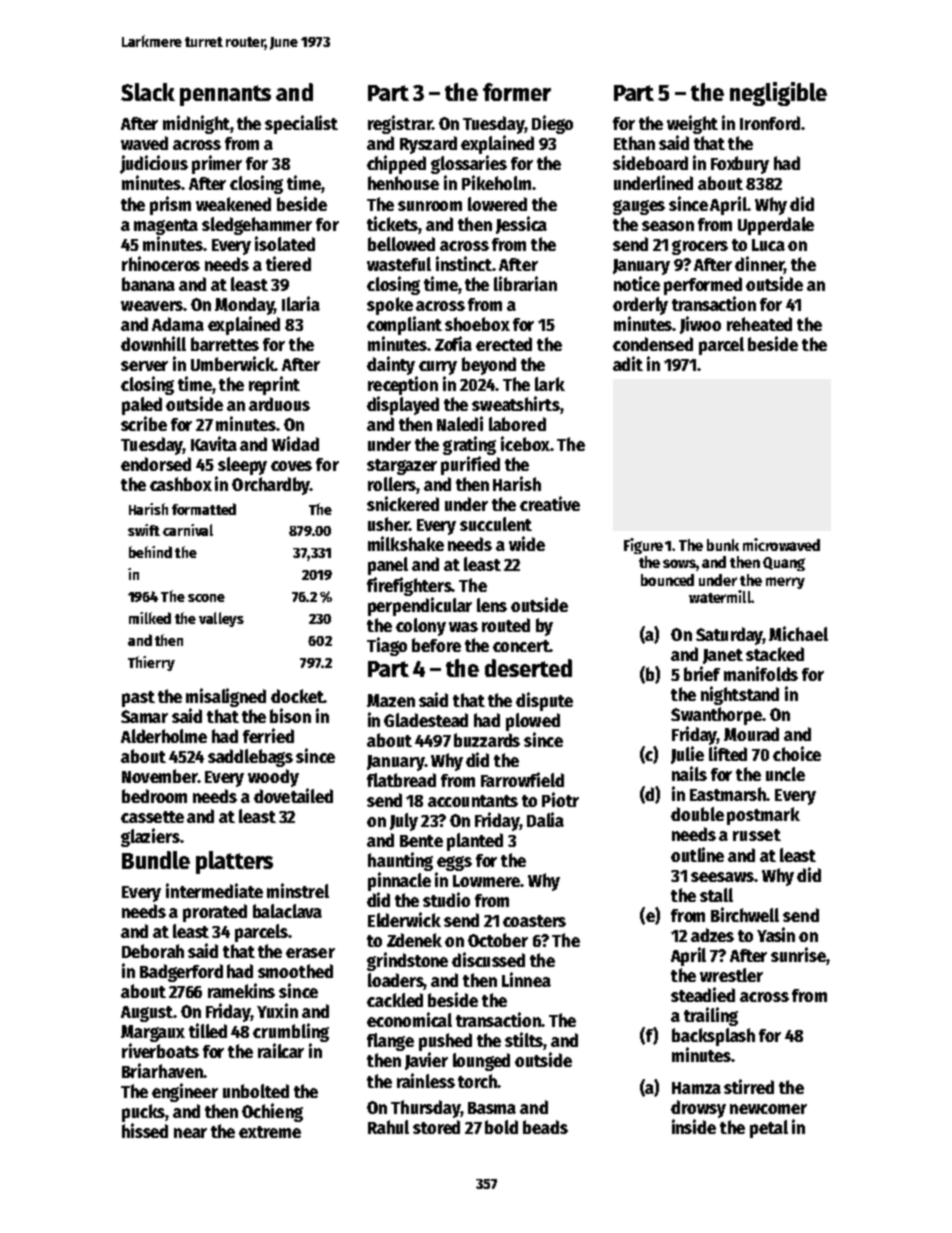  I want to click on Diego, so click(552, 124).
